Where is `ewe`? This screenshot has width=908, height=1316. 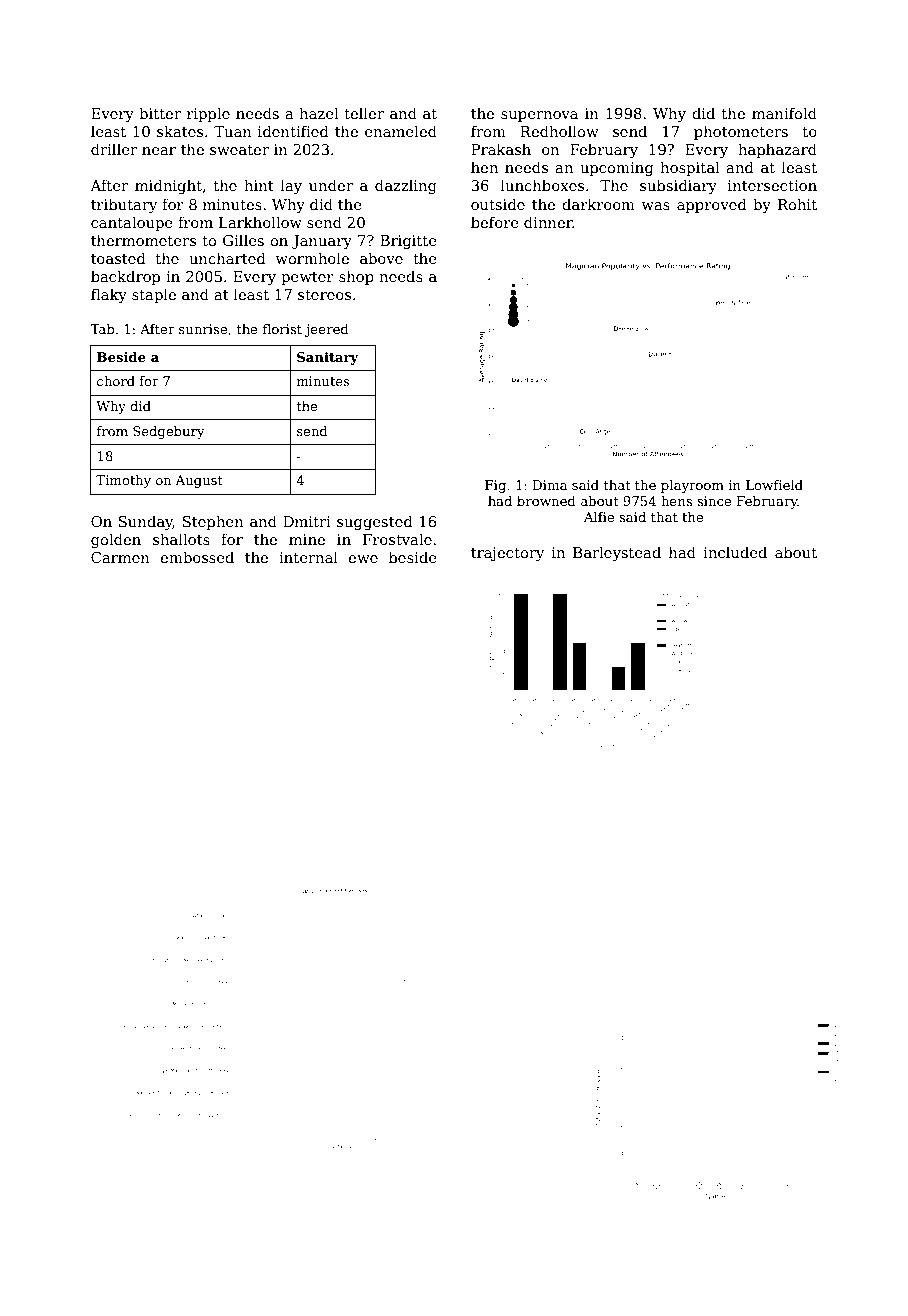
ewe is located at coordinates (363, 559).
